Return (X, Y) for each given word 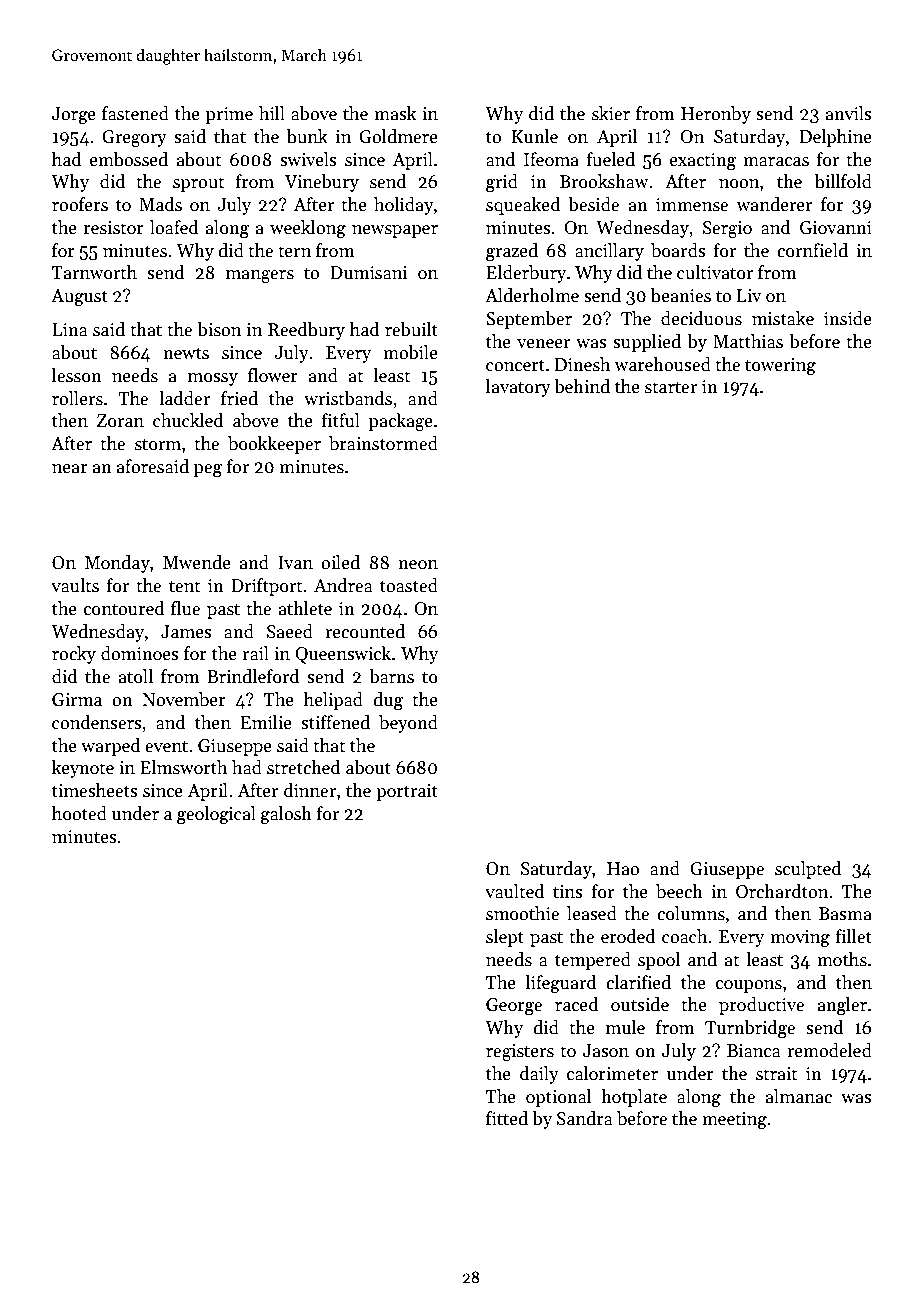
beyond (408, 724)
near (70, 469)
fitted (507, 1118)
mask (395, 113)
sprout (198, 184)
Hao (623, 869)
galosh (286, 815)
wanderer (774, 204)
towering (780, 366)
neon (418, 565)
